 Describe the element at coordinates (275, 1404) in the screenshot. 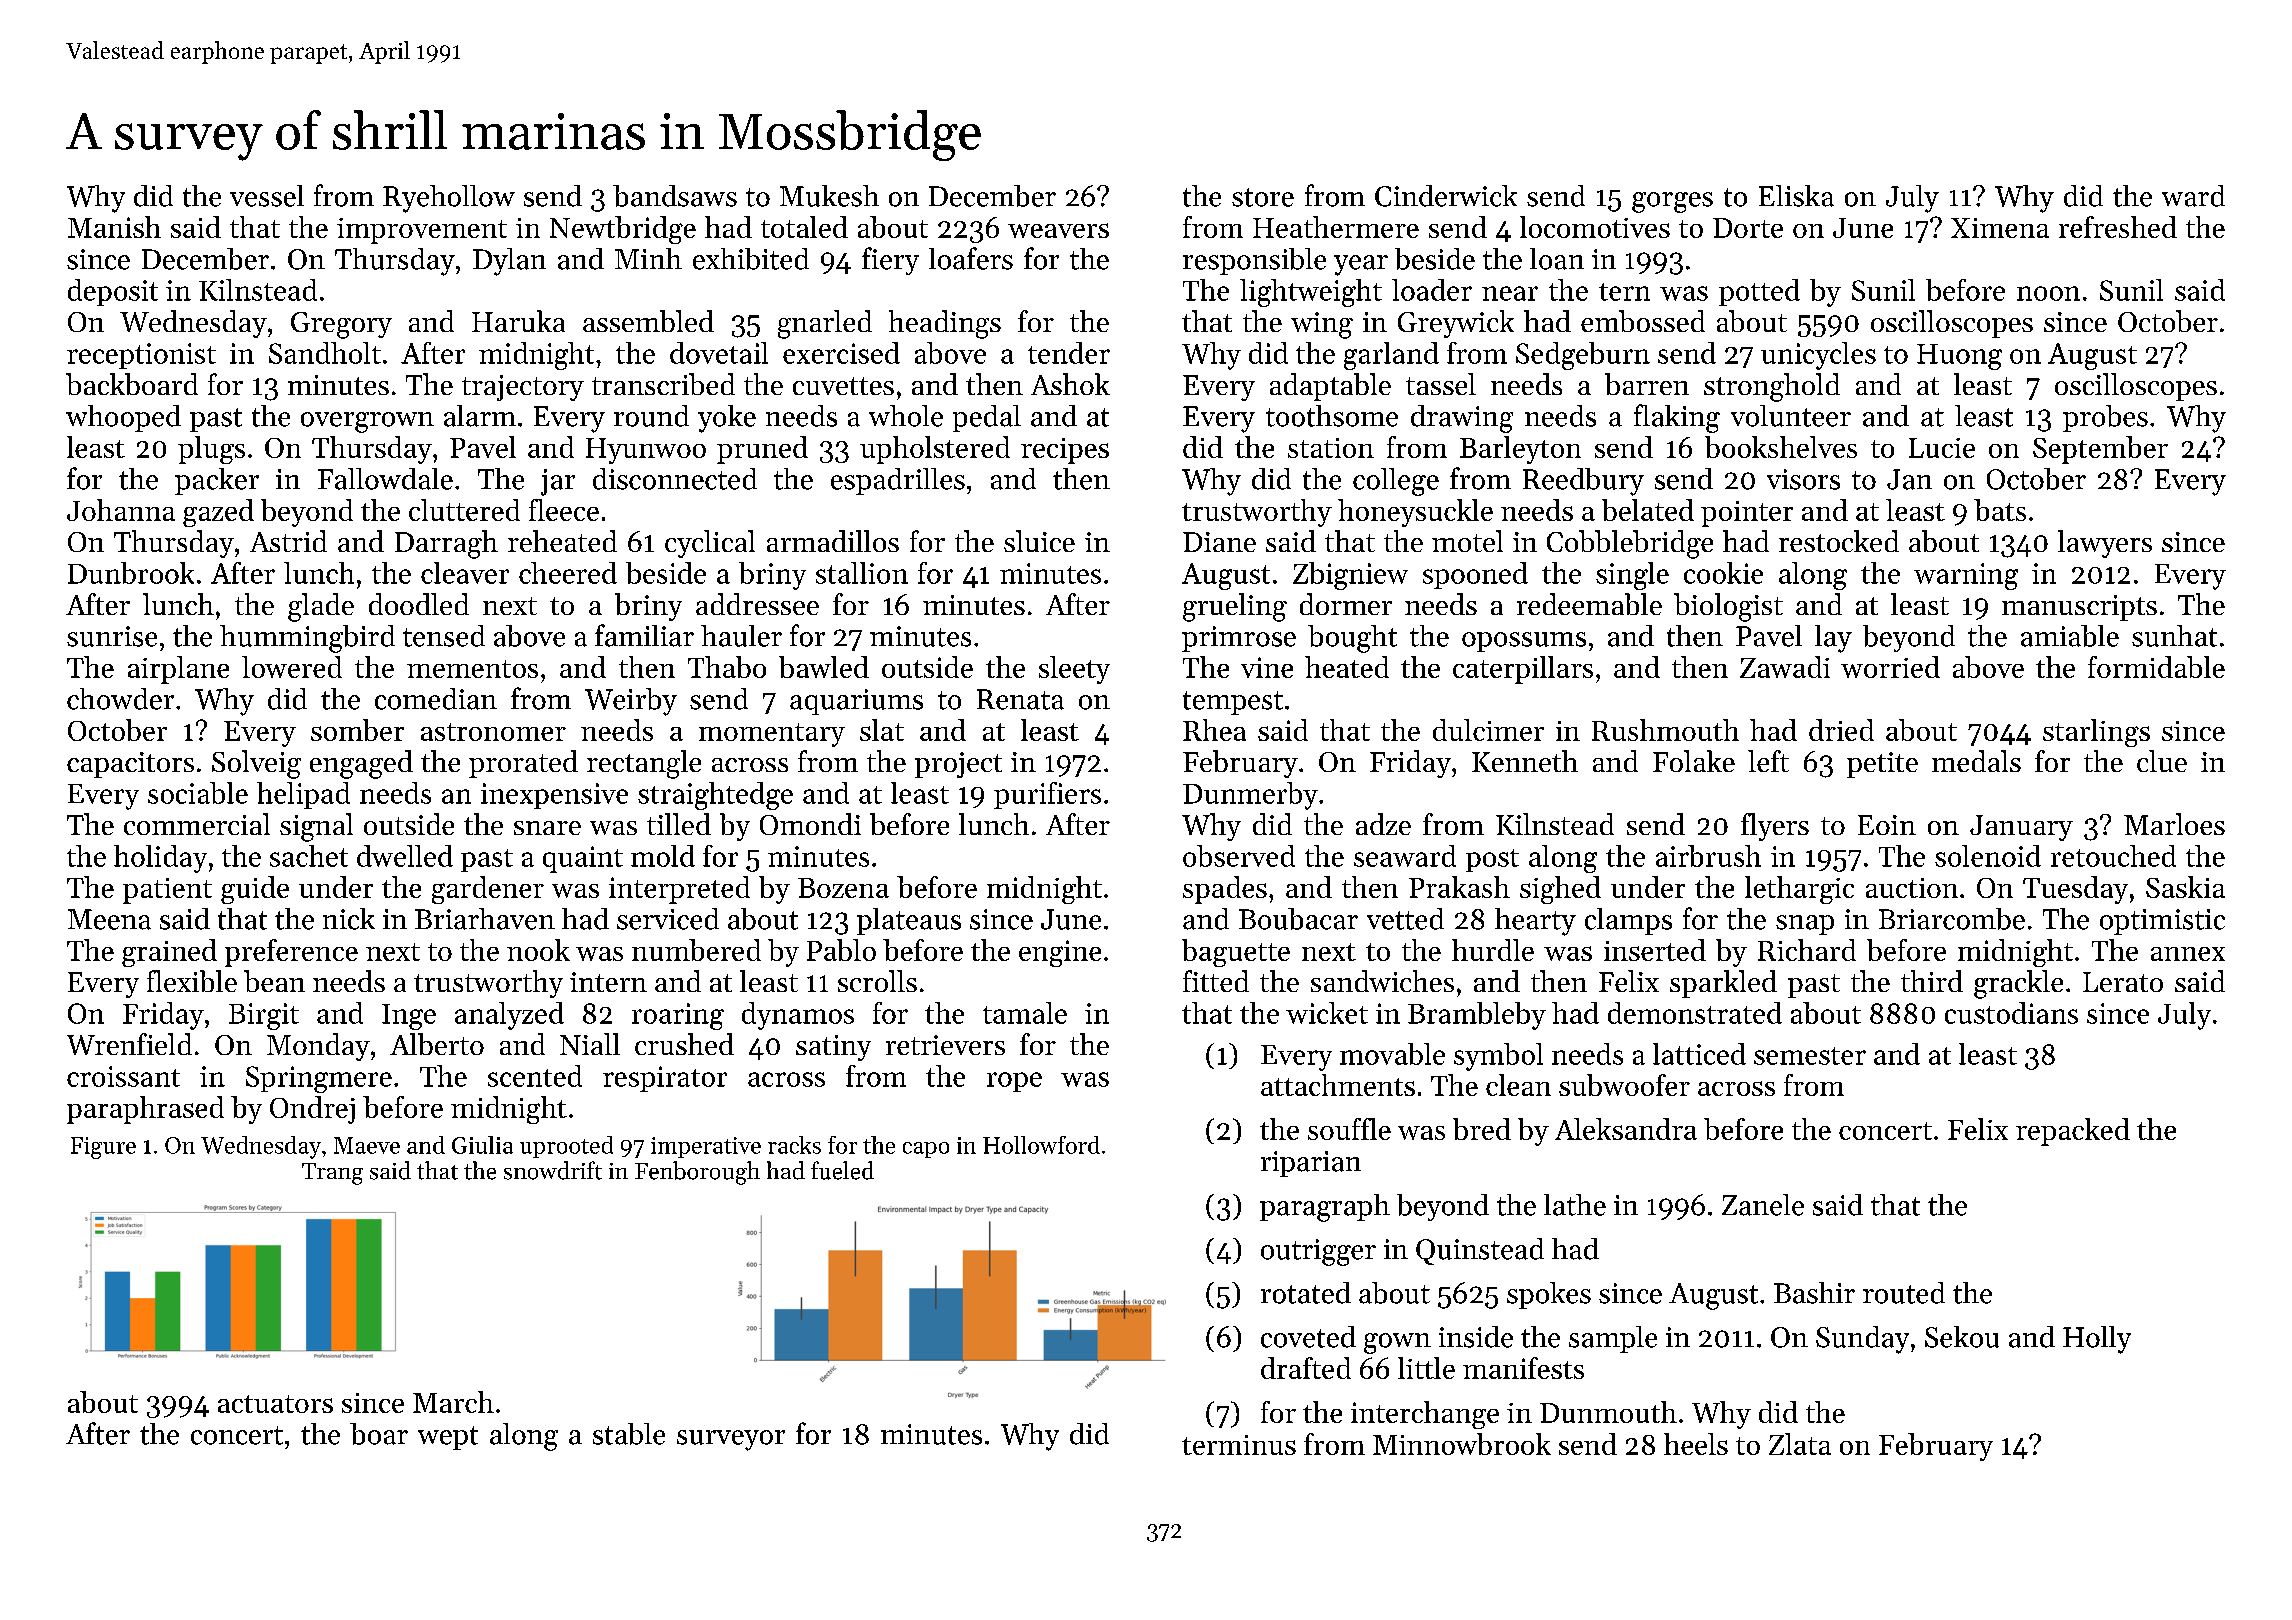

I see `actuators` at that location.
